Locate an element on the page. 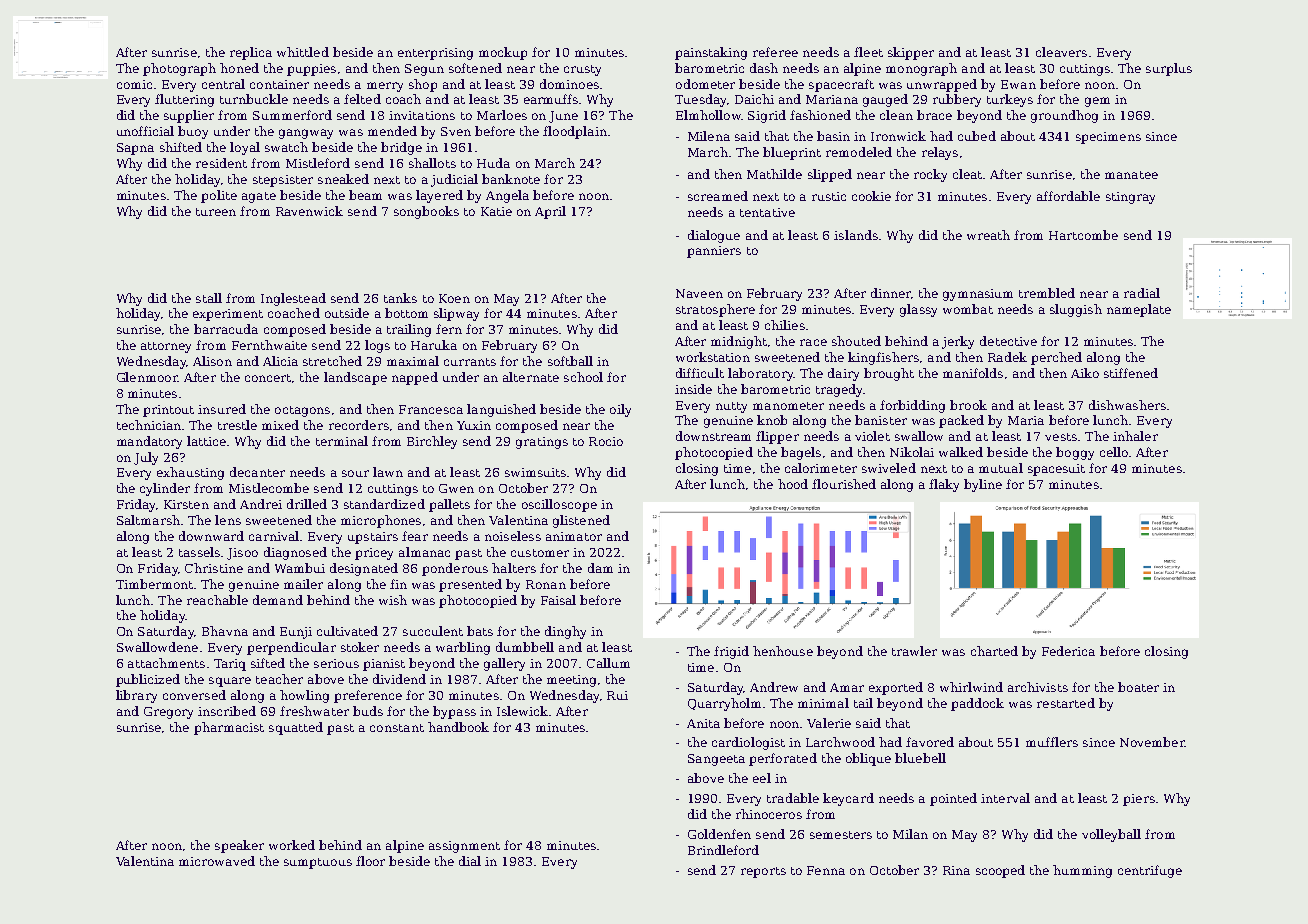 This page has height=924, width=1308. mockup is located at coordinates (503, 53).
